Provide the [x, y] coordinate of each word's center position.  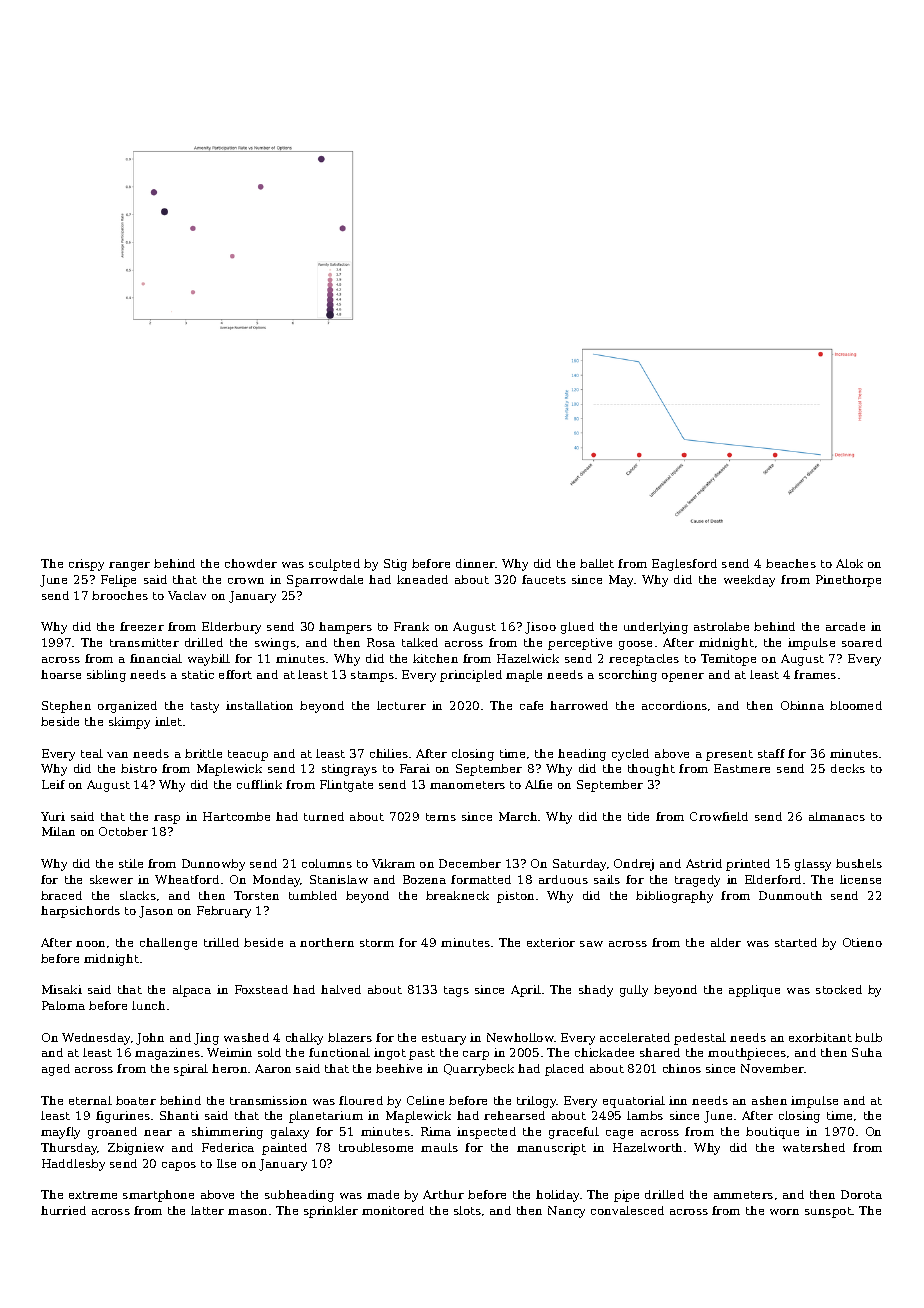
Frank [411, 626]
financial [156, 658]
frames [815, 674]
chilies [389, 753]
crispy [86, 565]
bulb [868, 1037]
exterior [551, 942]
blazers [350, 1037]
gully [634, 991]
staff [771, 753]
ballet [597, 563]
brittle [203, 753]
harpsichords [80, 912]
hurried [63, 1210]
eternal [90, 1100]
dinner [475, 563]
